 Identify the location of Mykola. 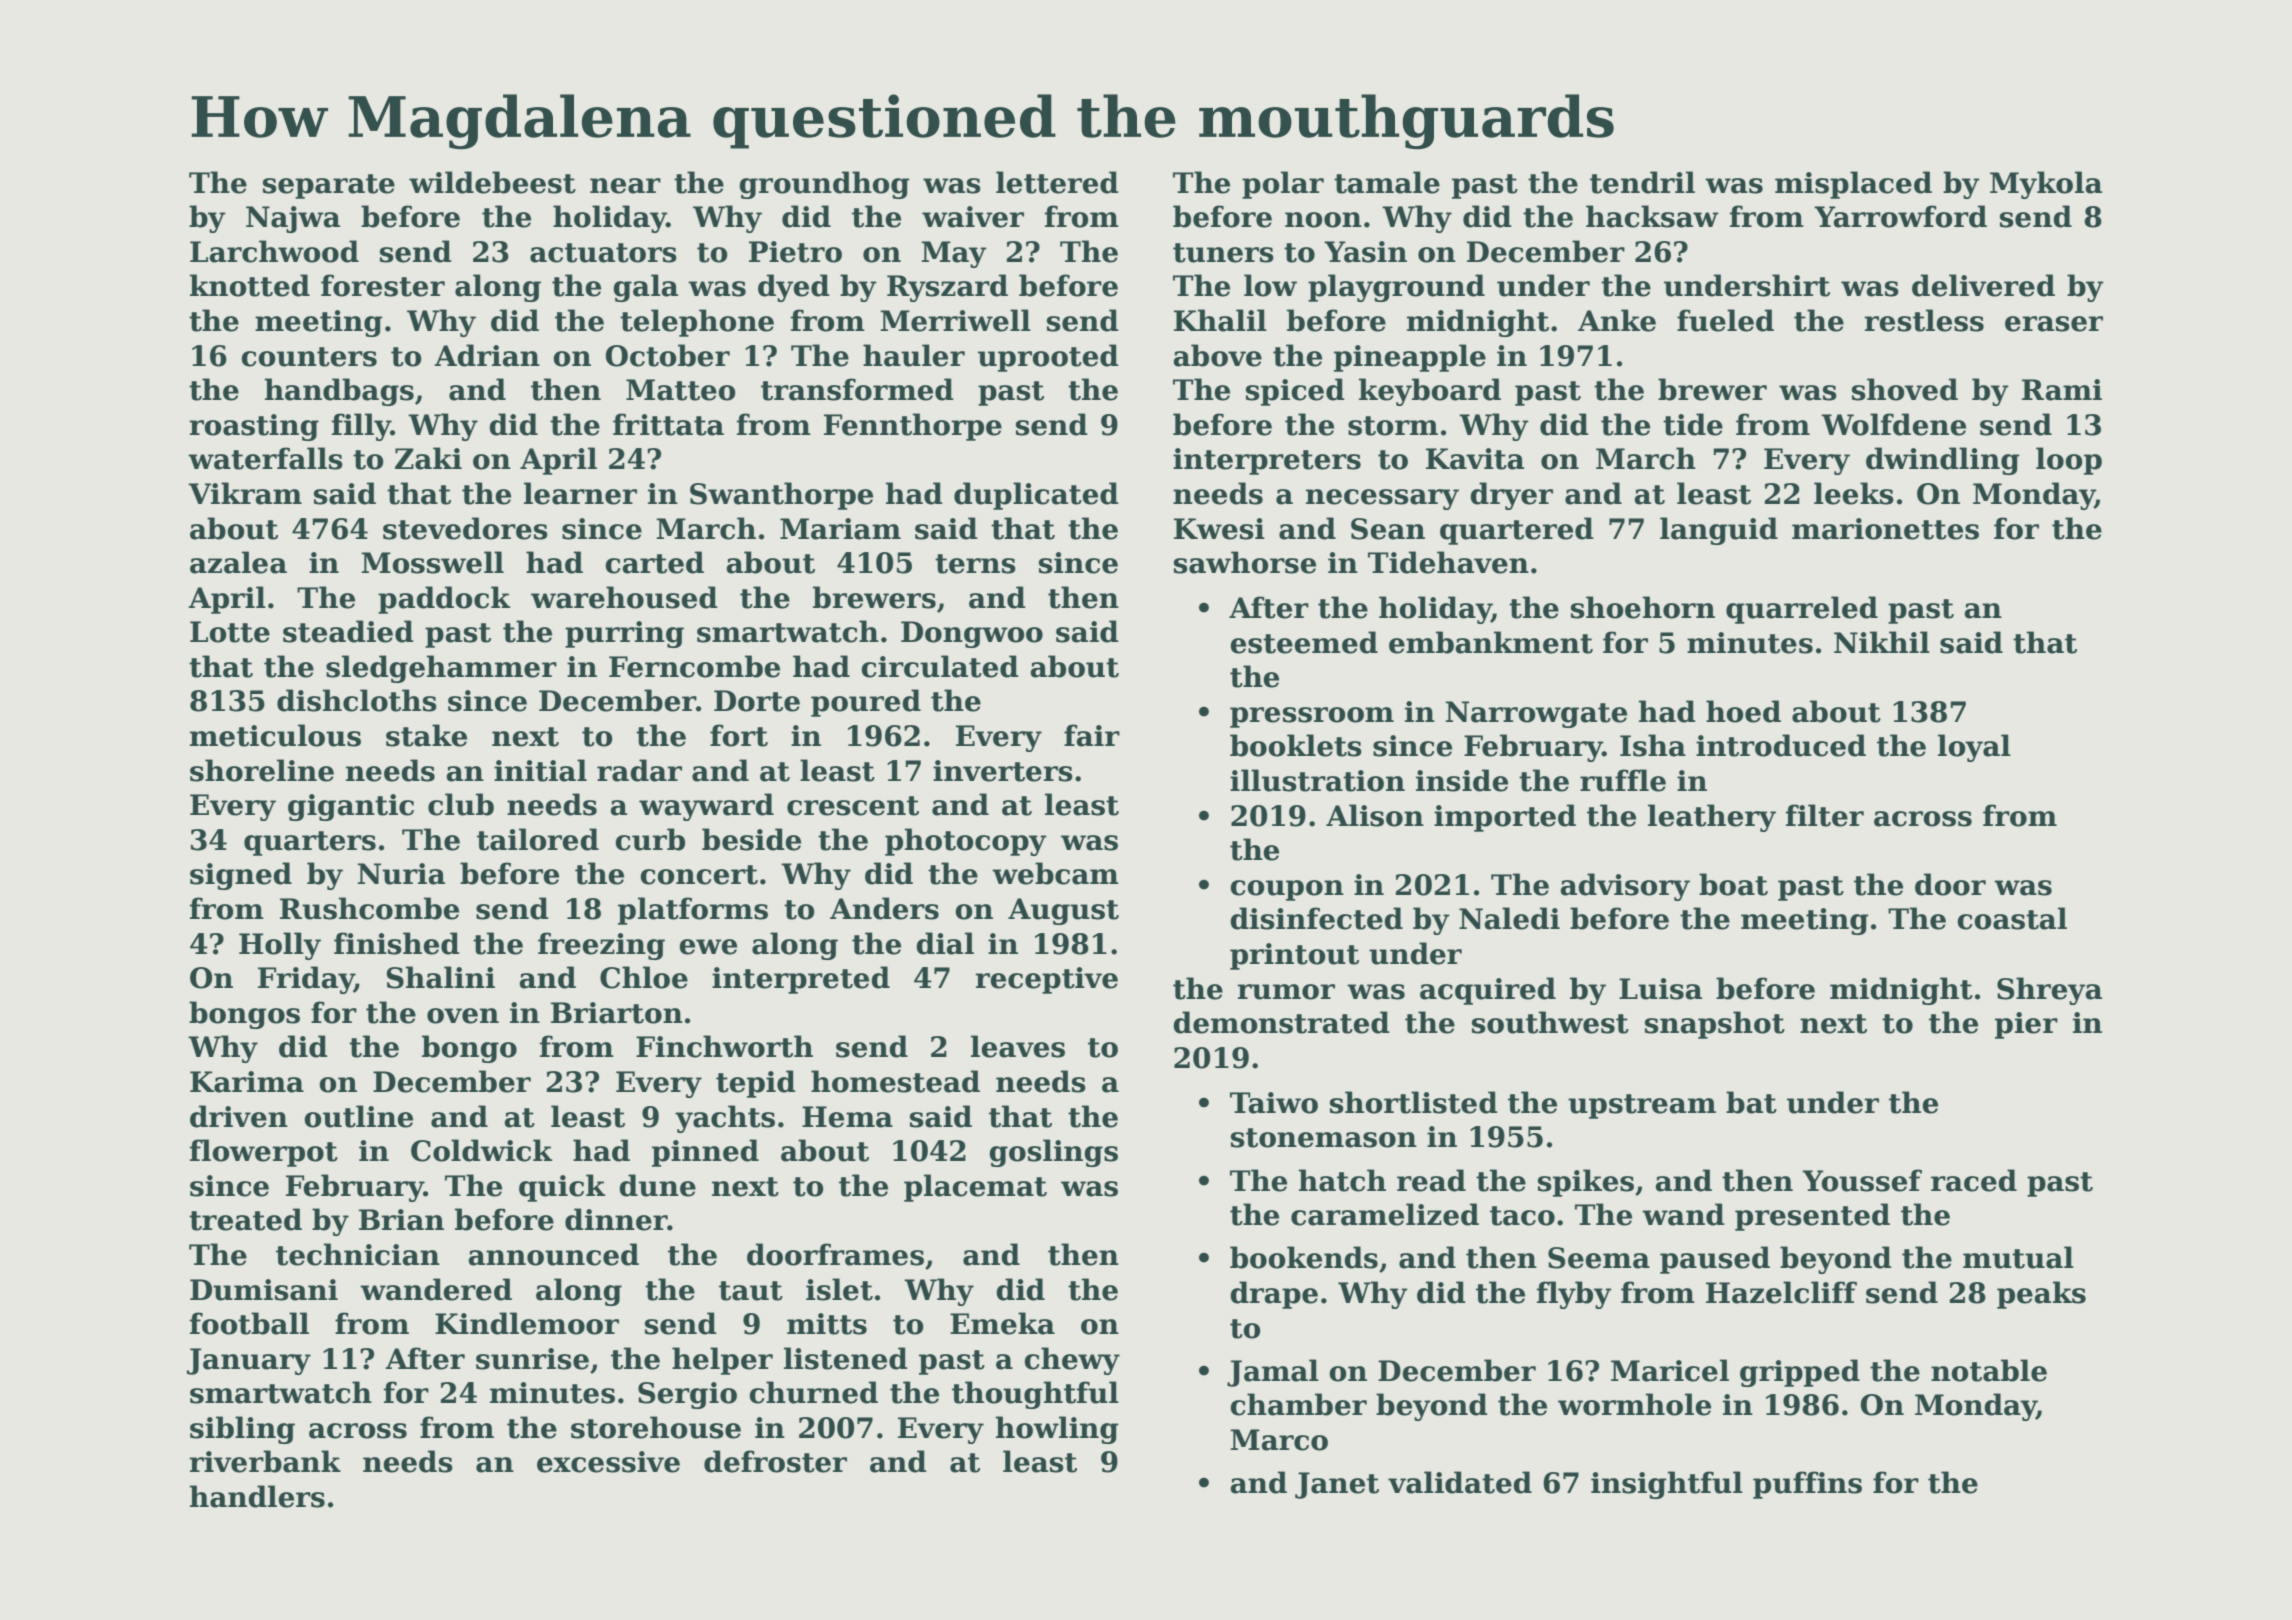
(2046, 185).
